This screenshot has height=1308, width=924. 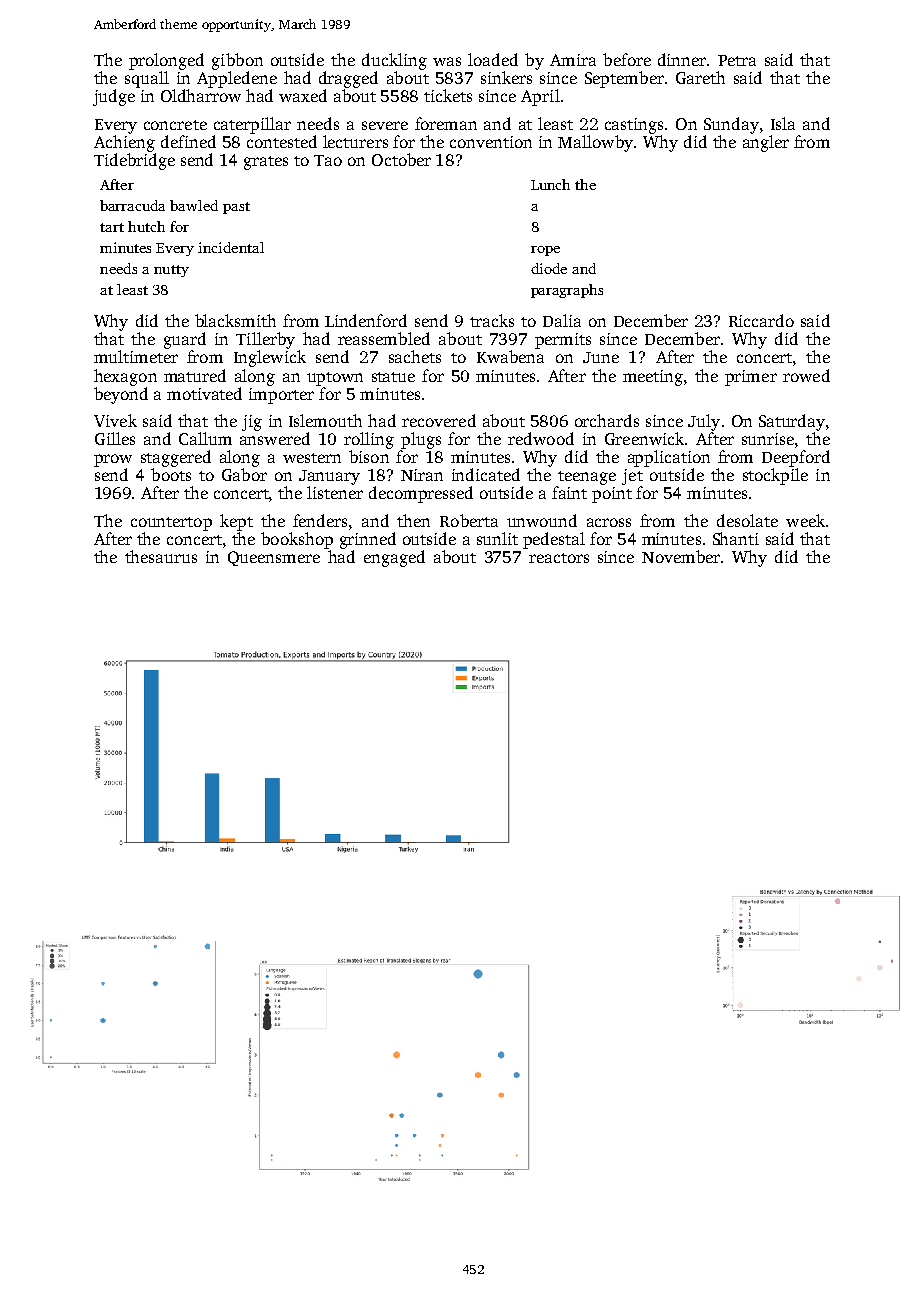 What do you see at coordinates (545, 251) in the screenshot?
I see `rope` at bounding box center [545, 251].
